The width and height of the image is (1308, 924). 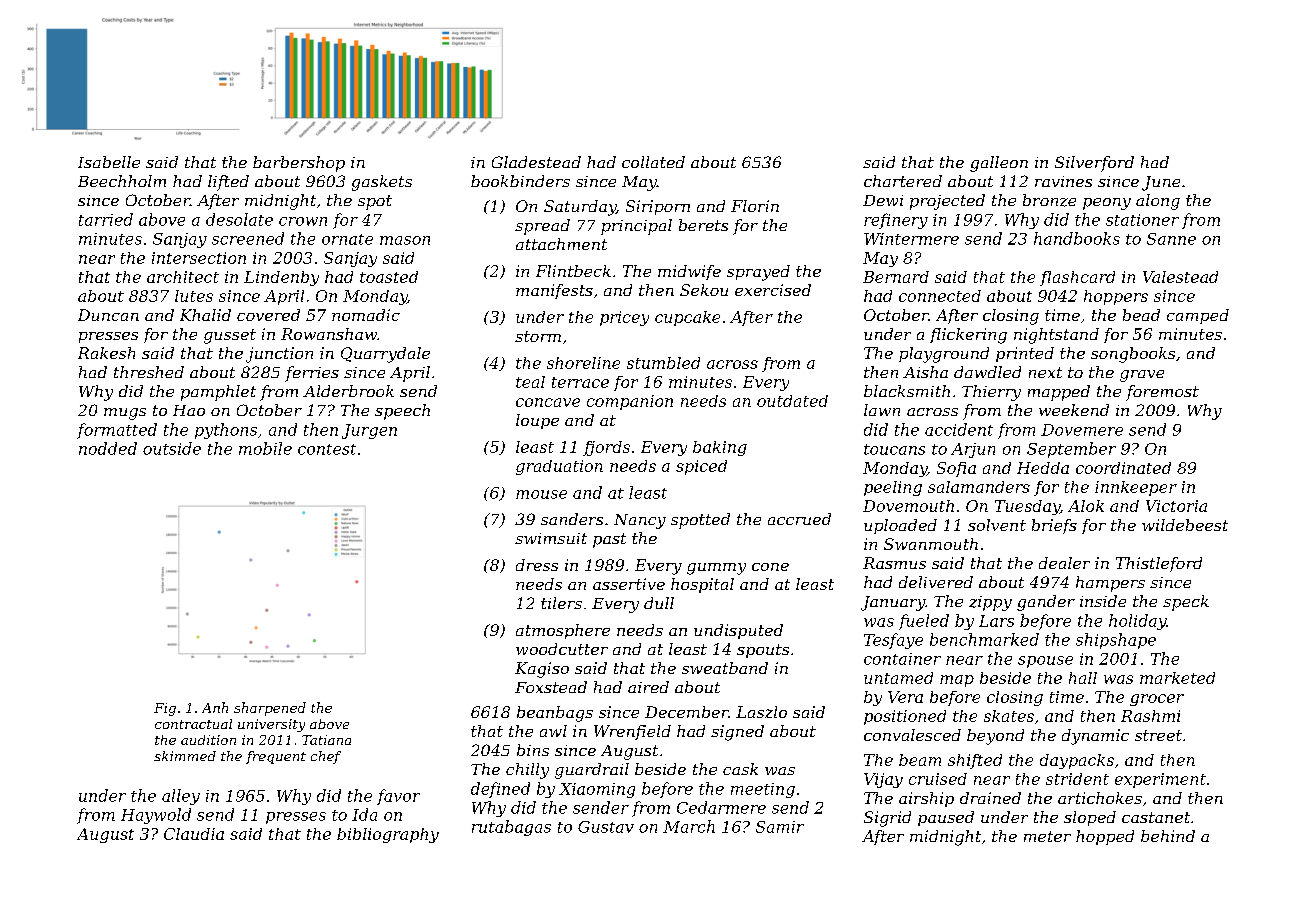 What do you see at coordinates (106, 353) in the image?
I see `Rakesh` at bounding box center [106, 353].
